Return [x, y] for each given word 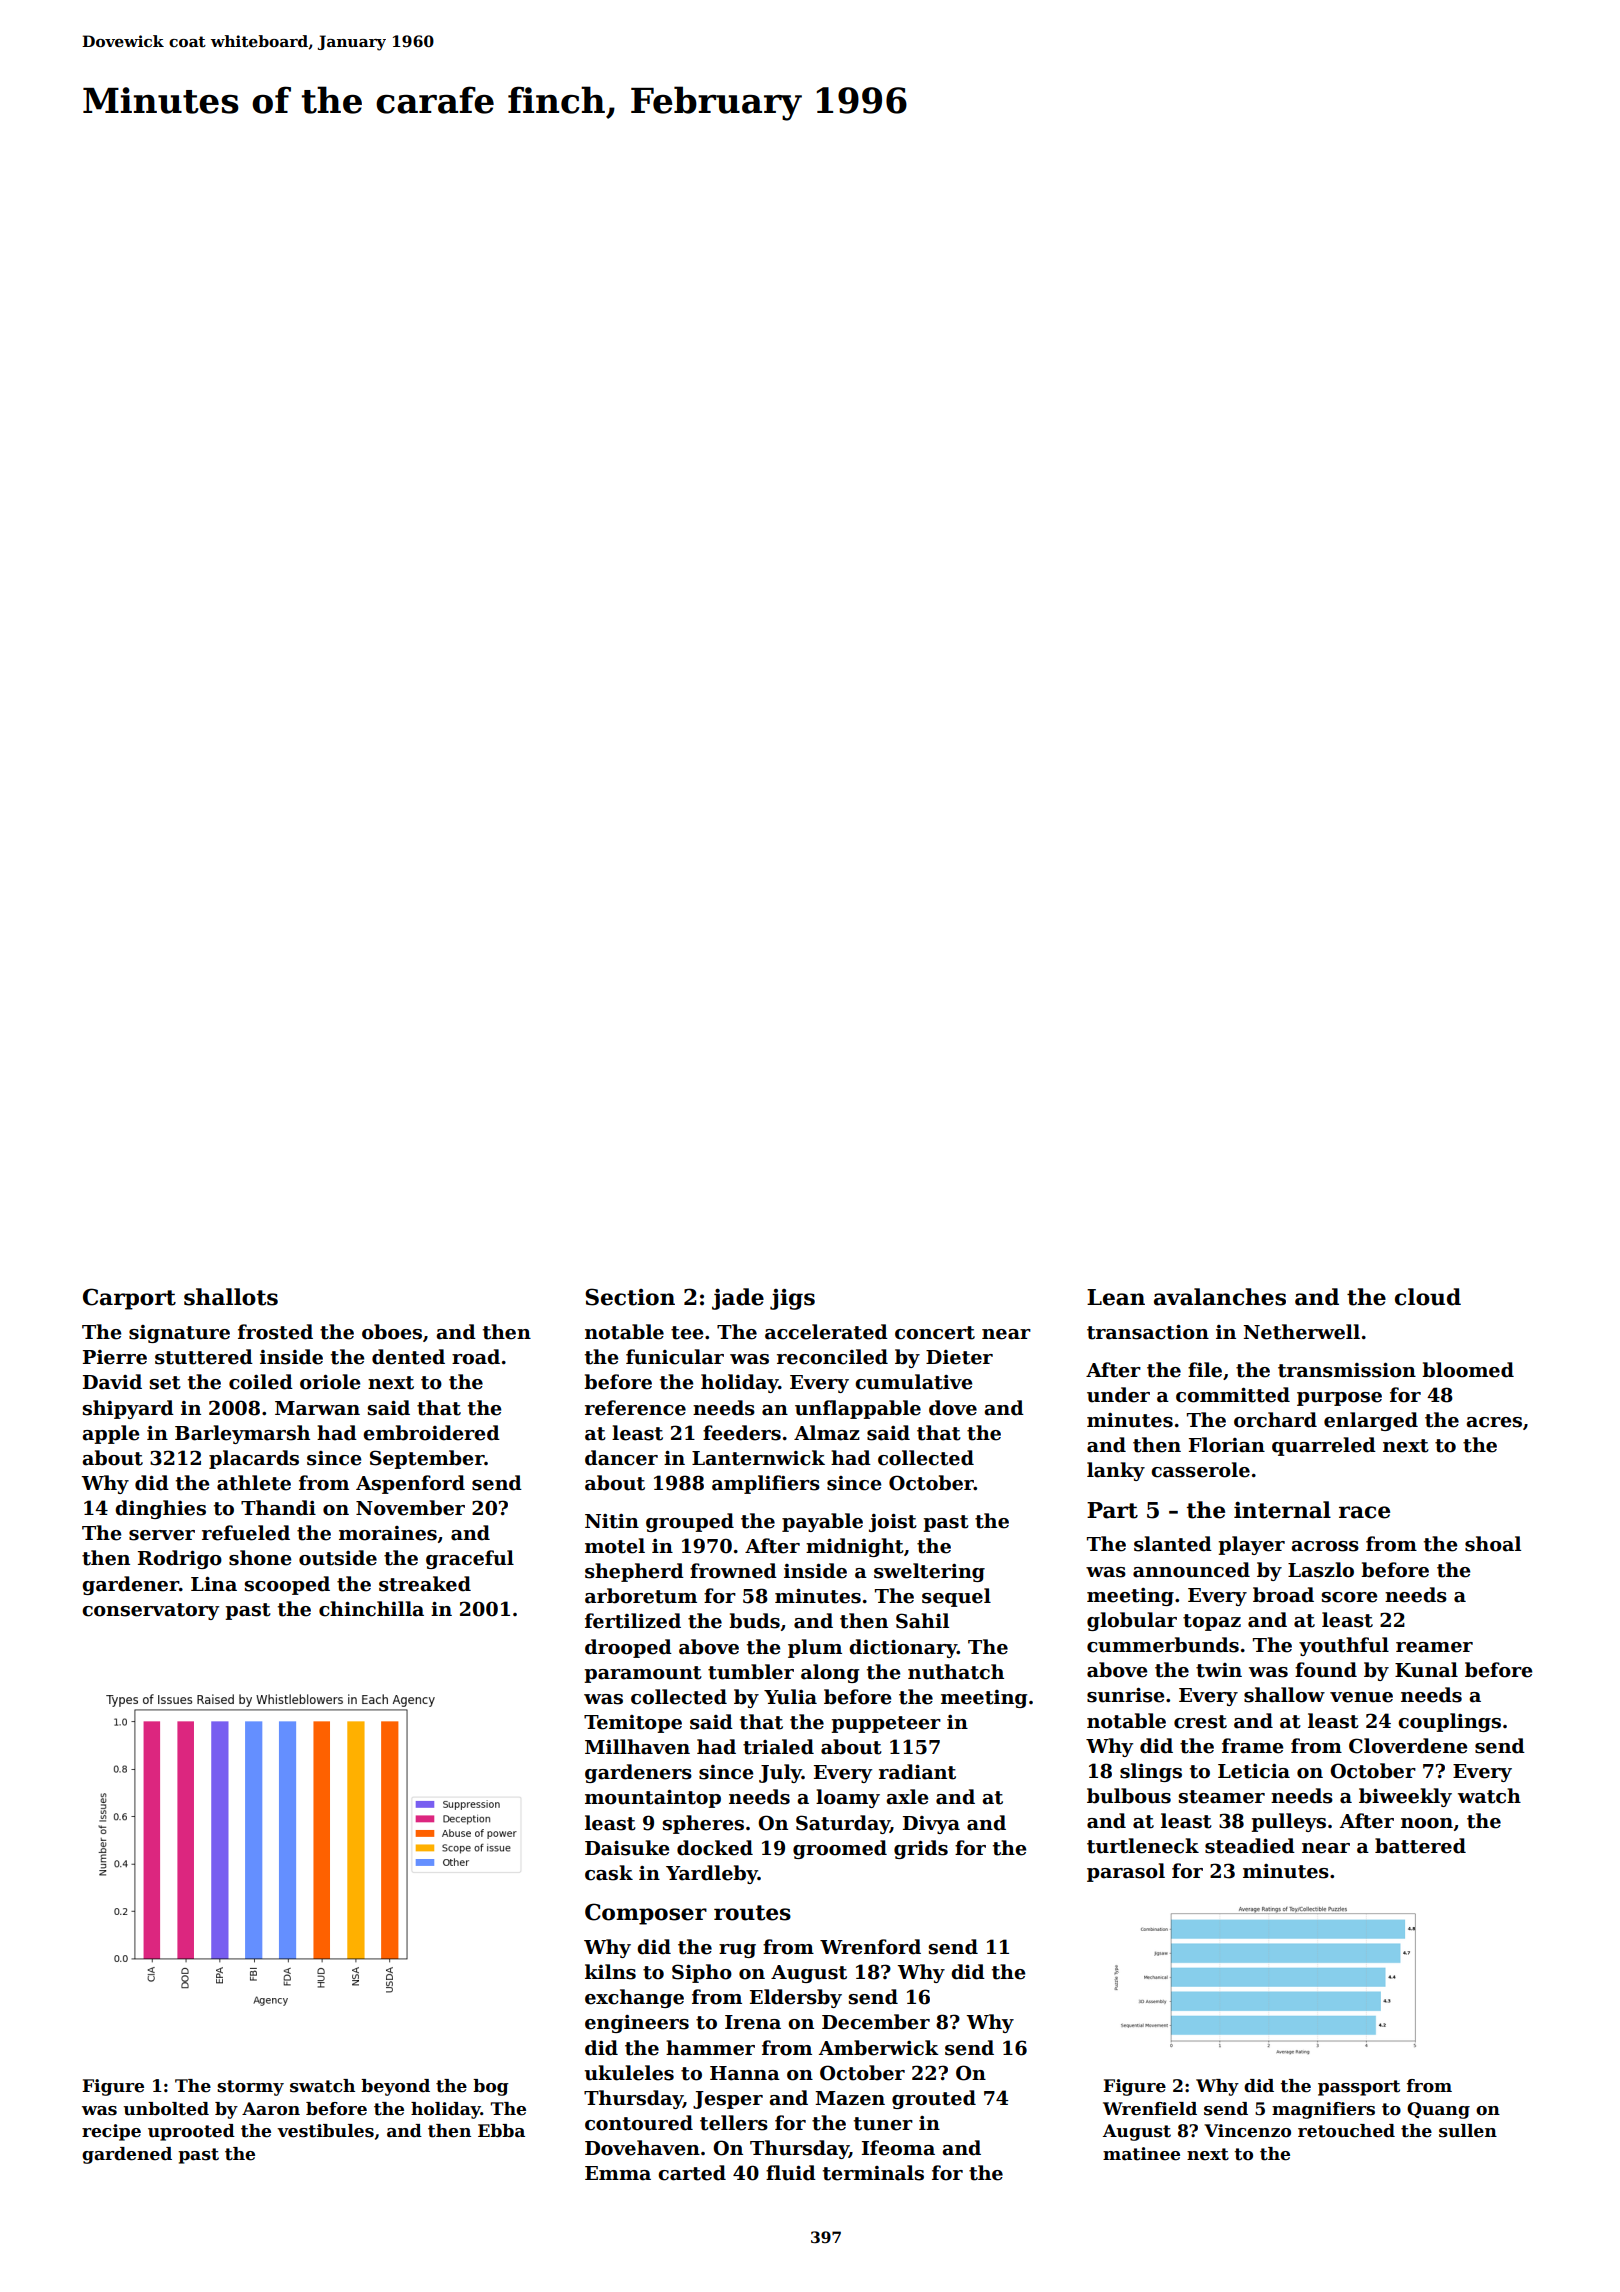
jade [738, 1299]
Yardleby [712, 1874]
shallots [231, 1297]
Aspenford [410, 1484]
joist [893, 1522]
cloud [1428, 1297]
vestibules [325, 2131]
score [1349, 1597]
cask [609, 1873]
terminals [873, 2173]
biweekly [1405, 1797]
